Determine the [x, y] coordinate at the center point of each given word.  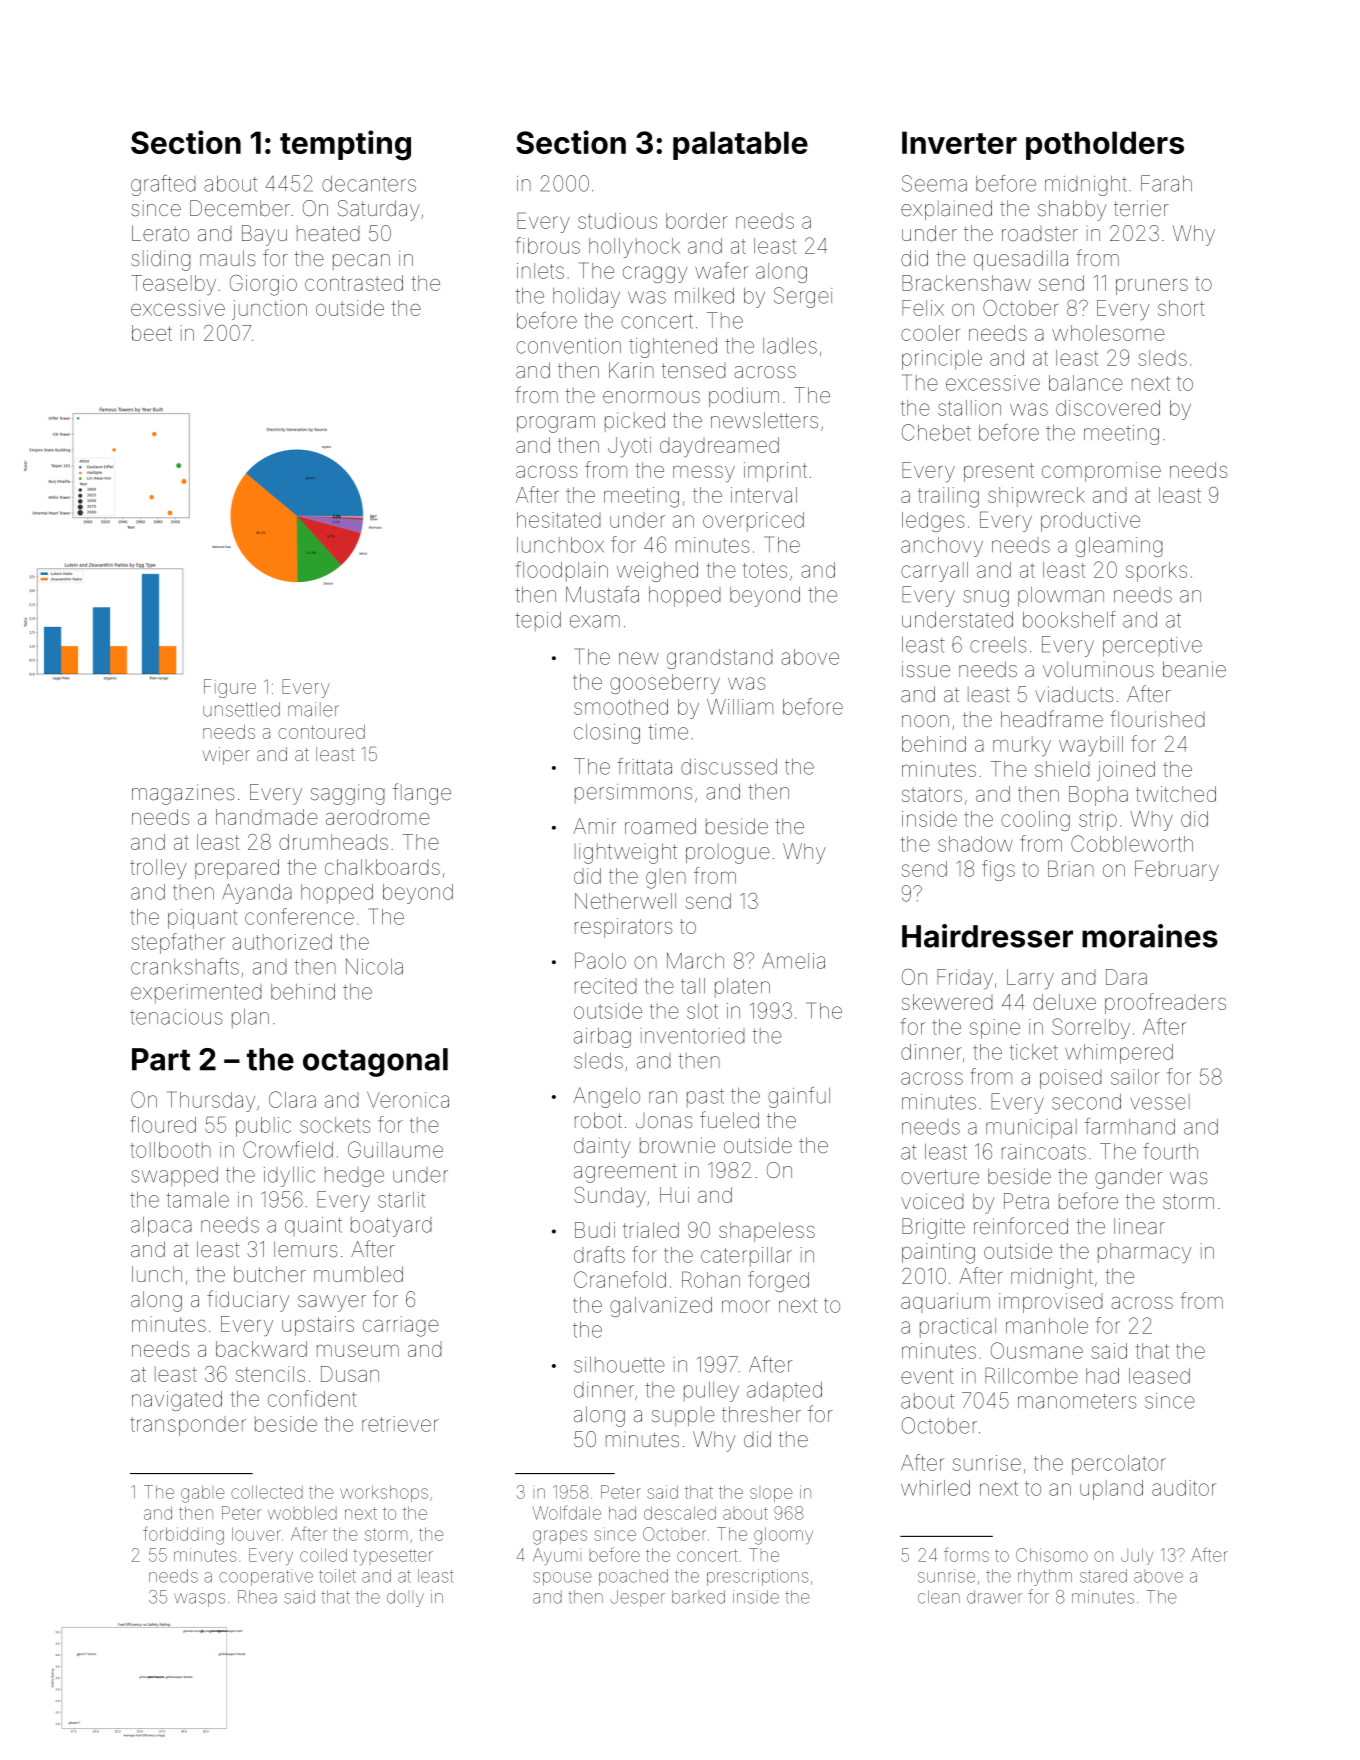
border [697, 221]
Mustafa [602, 594]
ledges [933, 522]
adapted [784, 1391]
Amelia [793, 961]
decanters [369, 183]
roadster [1040, 233]
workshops [384, 1493]
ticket [1034, 1052]
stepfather [178, 943]
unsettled [241, 709]
